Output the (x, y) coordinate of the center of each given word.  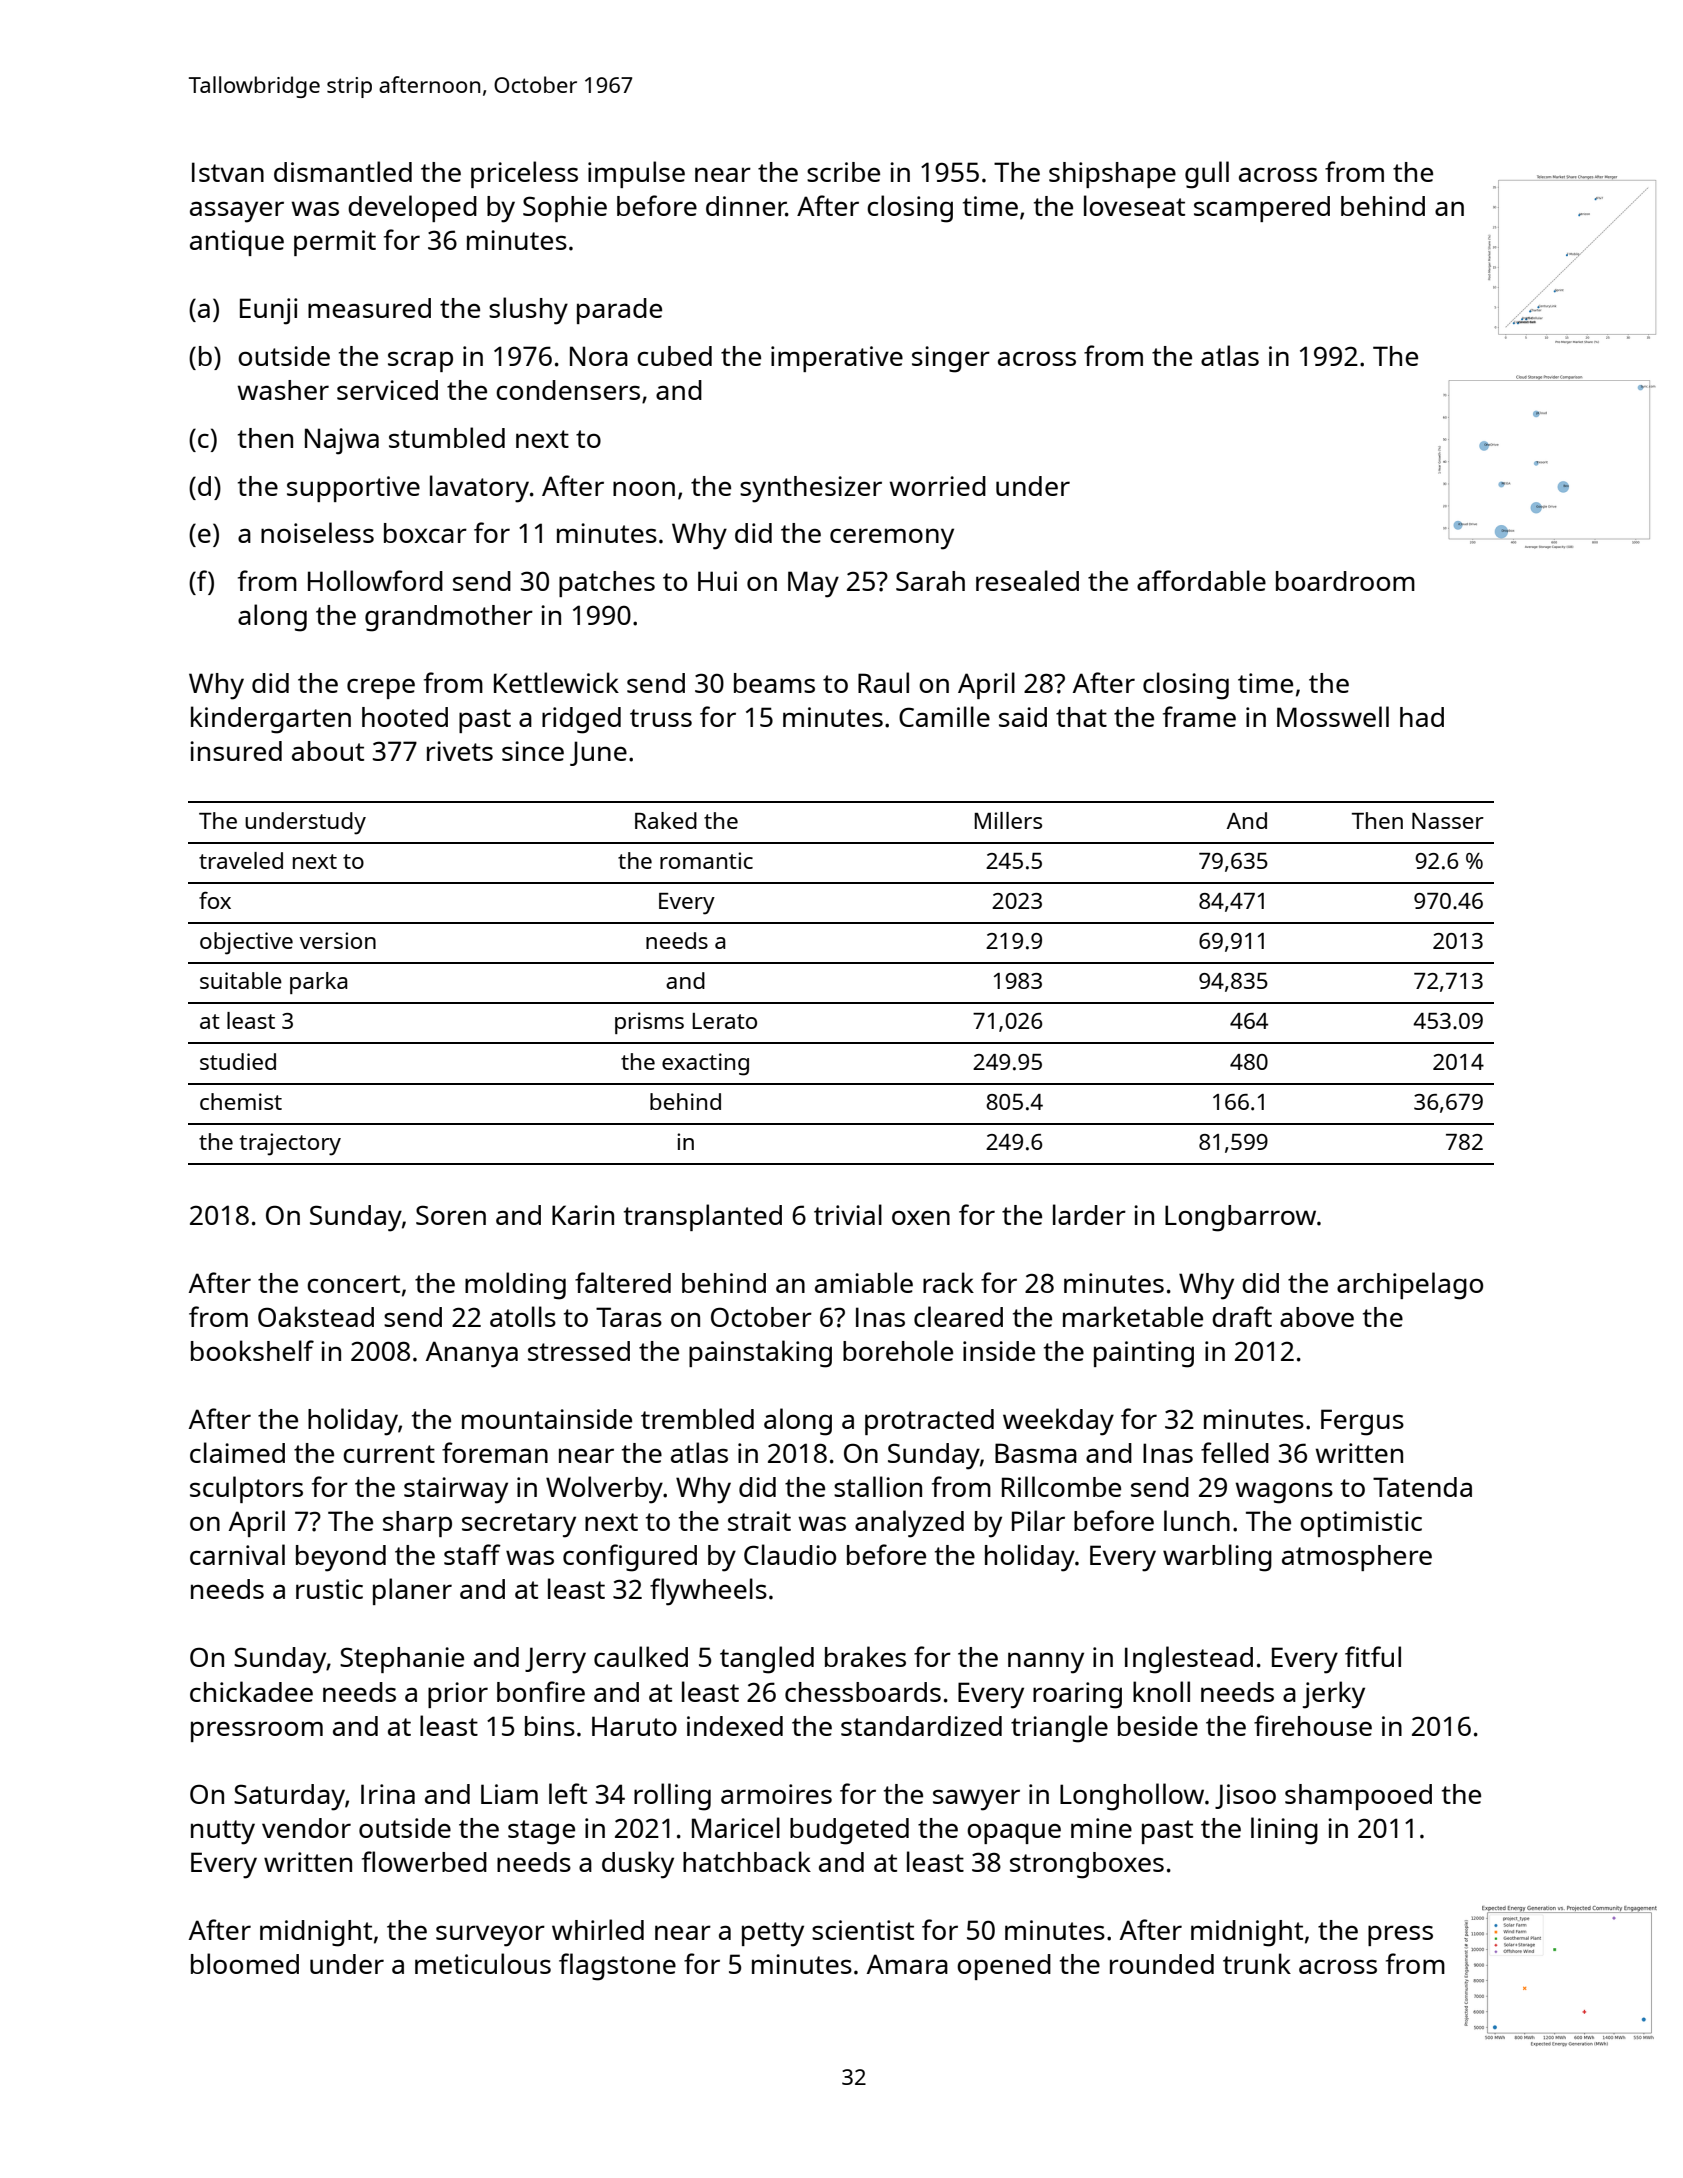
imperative (837, 359)
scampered (1262, 209)
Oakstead (316, 1316)
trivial (848, 1214)
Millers (1008, 820)
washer (283, 390)
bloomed (245, 1963)
